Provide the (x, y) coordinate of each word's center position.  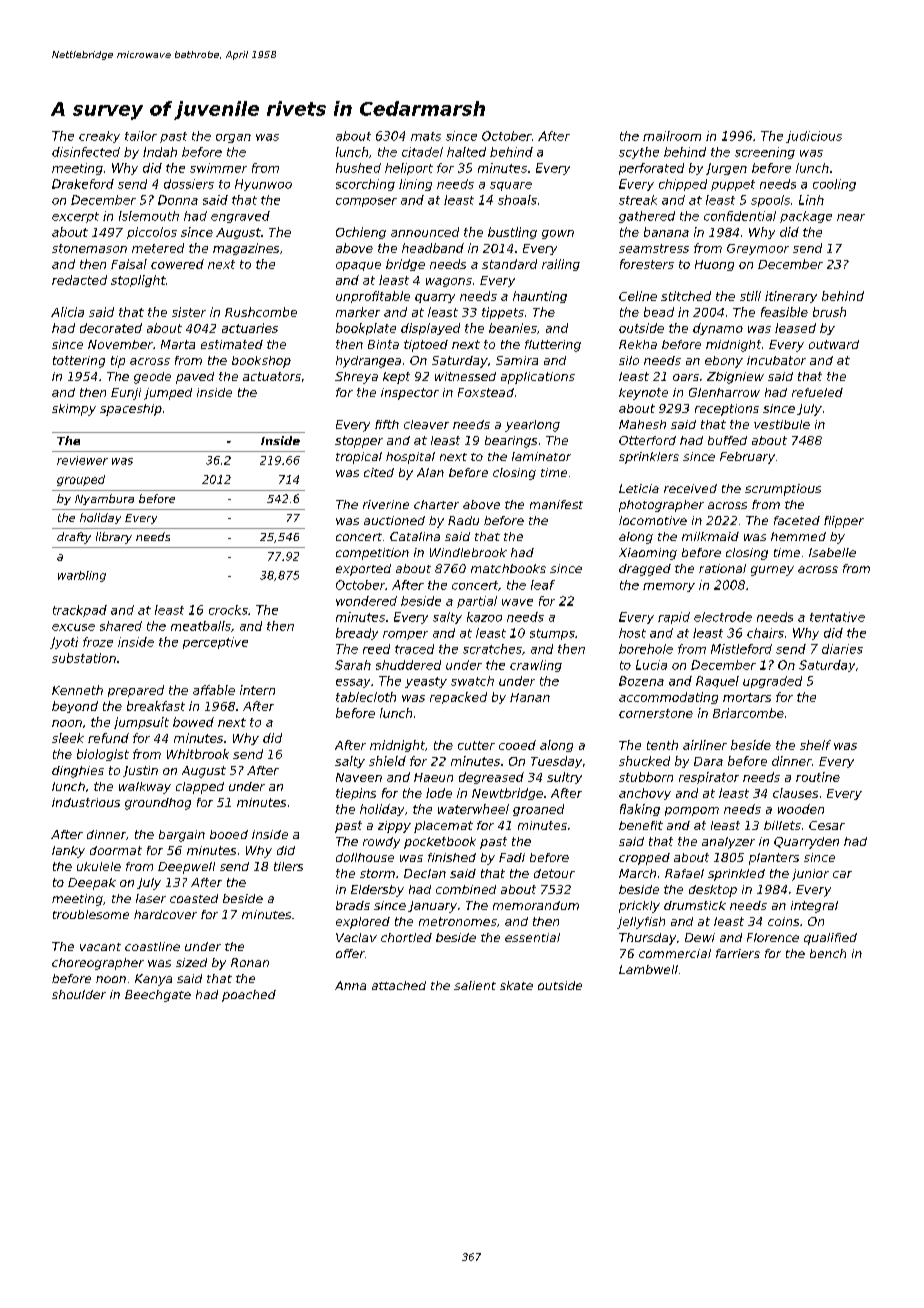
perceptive (215, 643)
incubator (776, 360)
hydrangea (368, 362)
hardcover (165, 914)
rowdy (381, 843)
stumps (552, 634)
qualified (830, 939)
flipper (844, 522)
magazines (246, 249)
